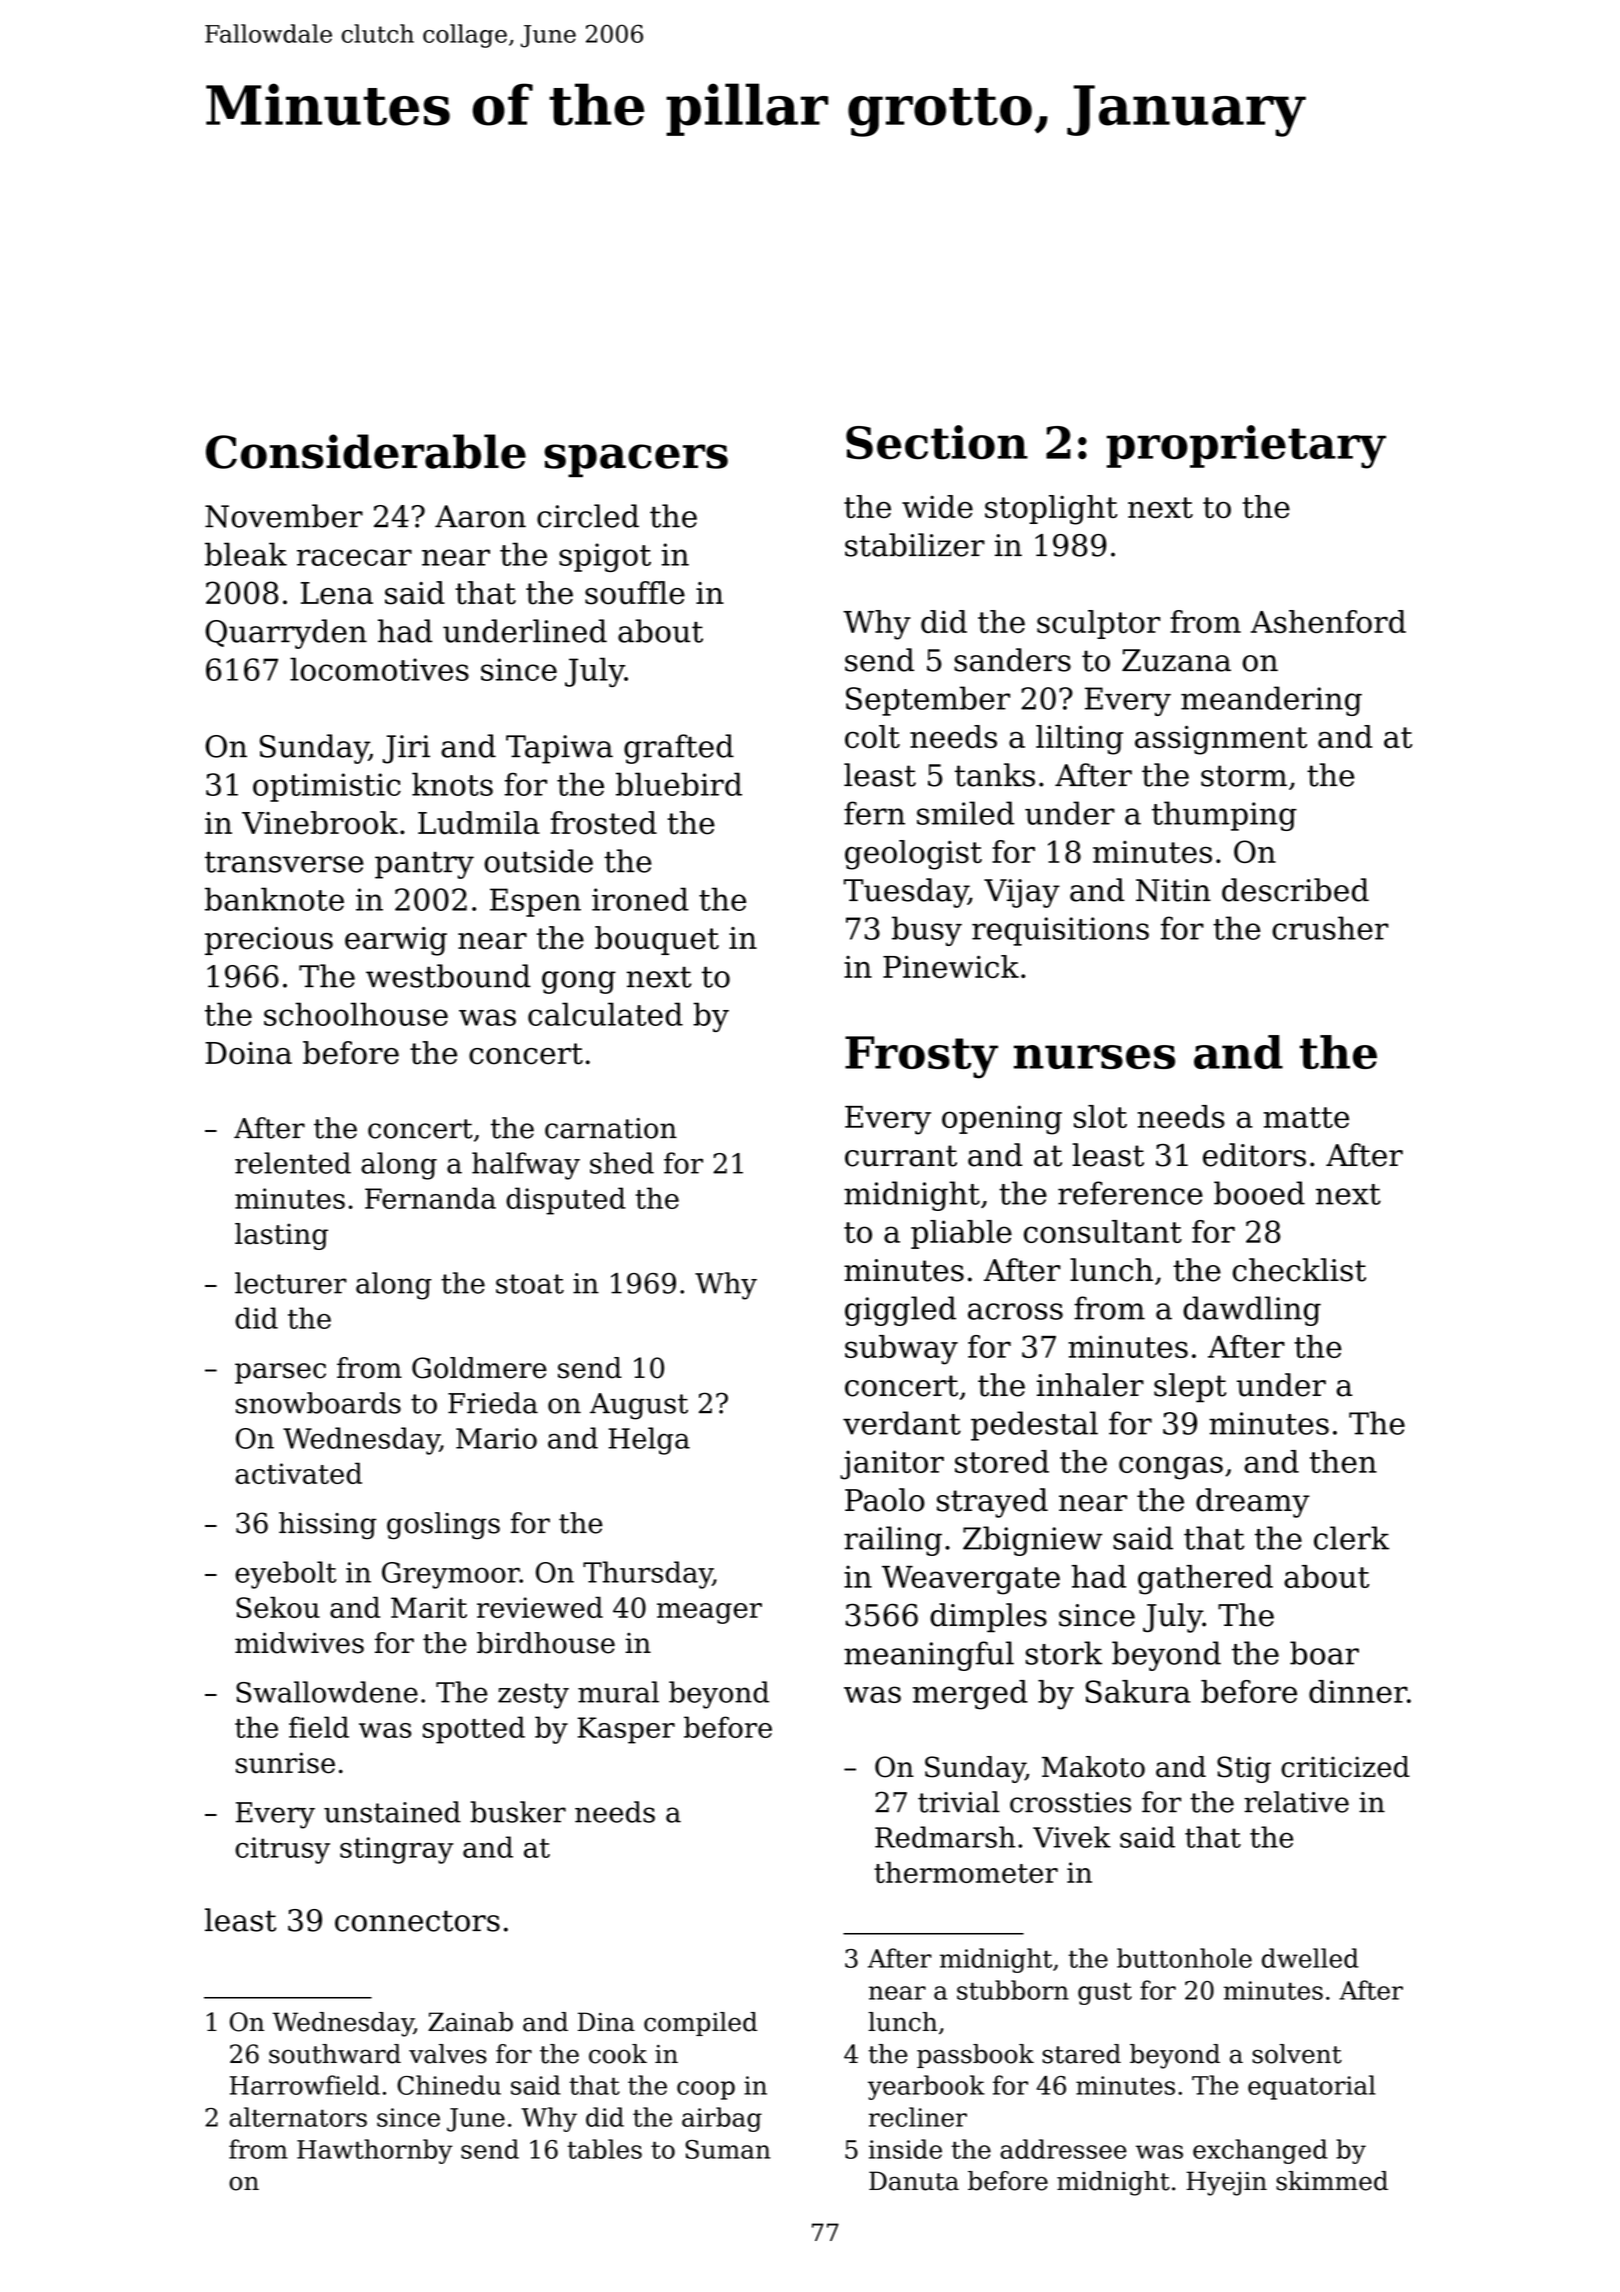  I want to click on hissing, so click(328, 1525).
